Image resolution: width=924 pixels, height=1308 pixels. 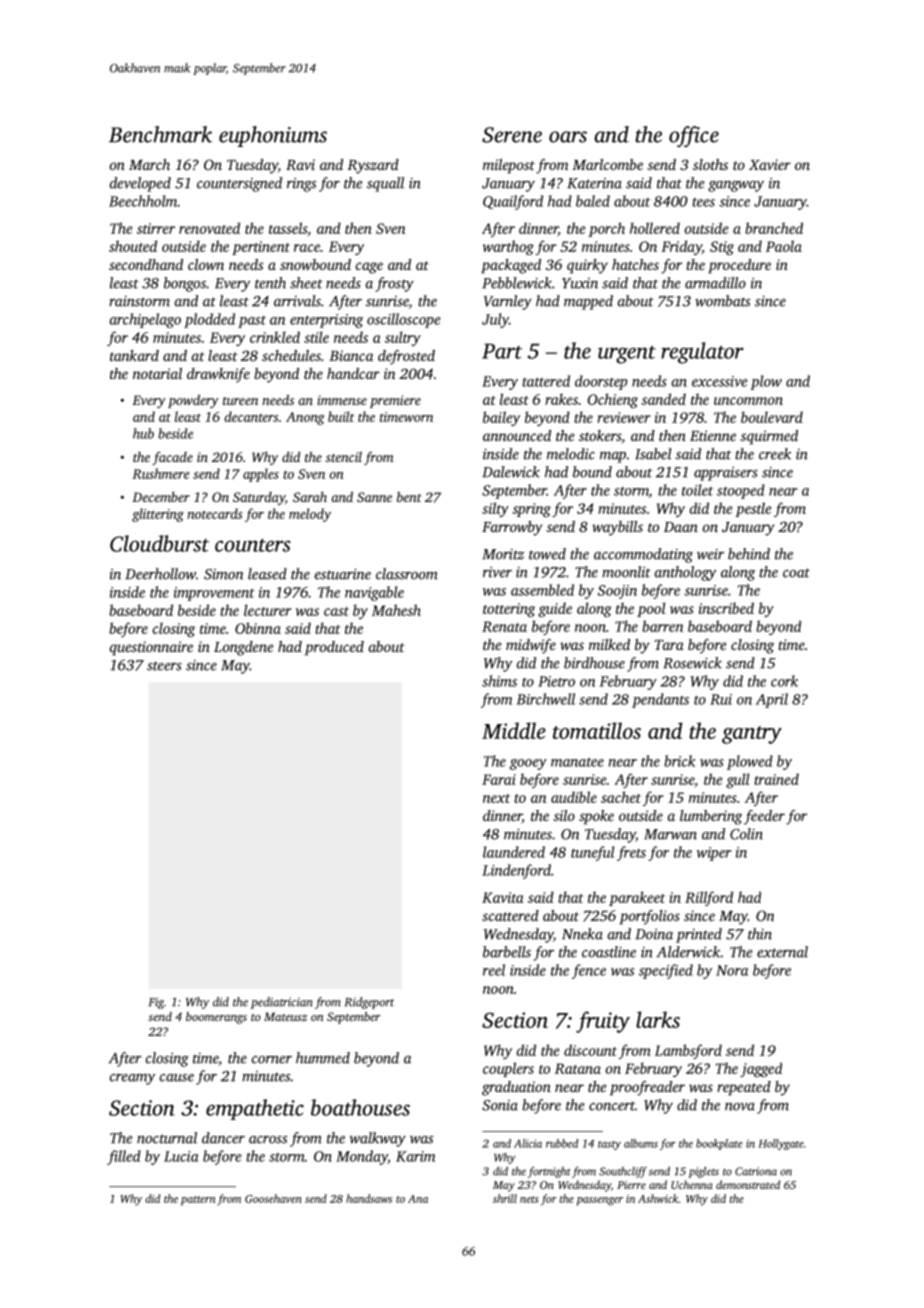 What do you see at coordinates (344, 457) in the screenshot?
I see `stencil` at bounding box center [344, 457].
